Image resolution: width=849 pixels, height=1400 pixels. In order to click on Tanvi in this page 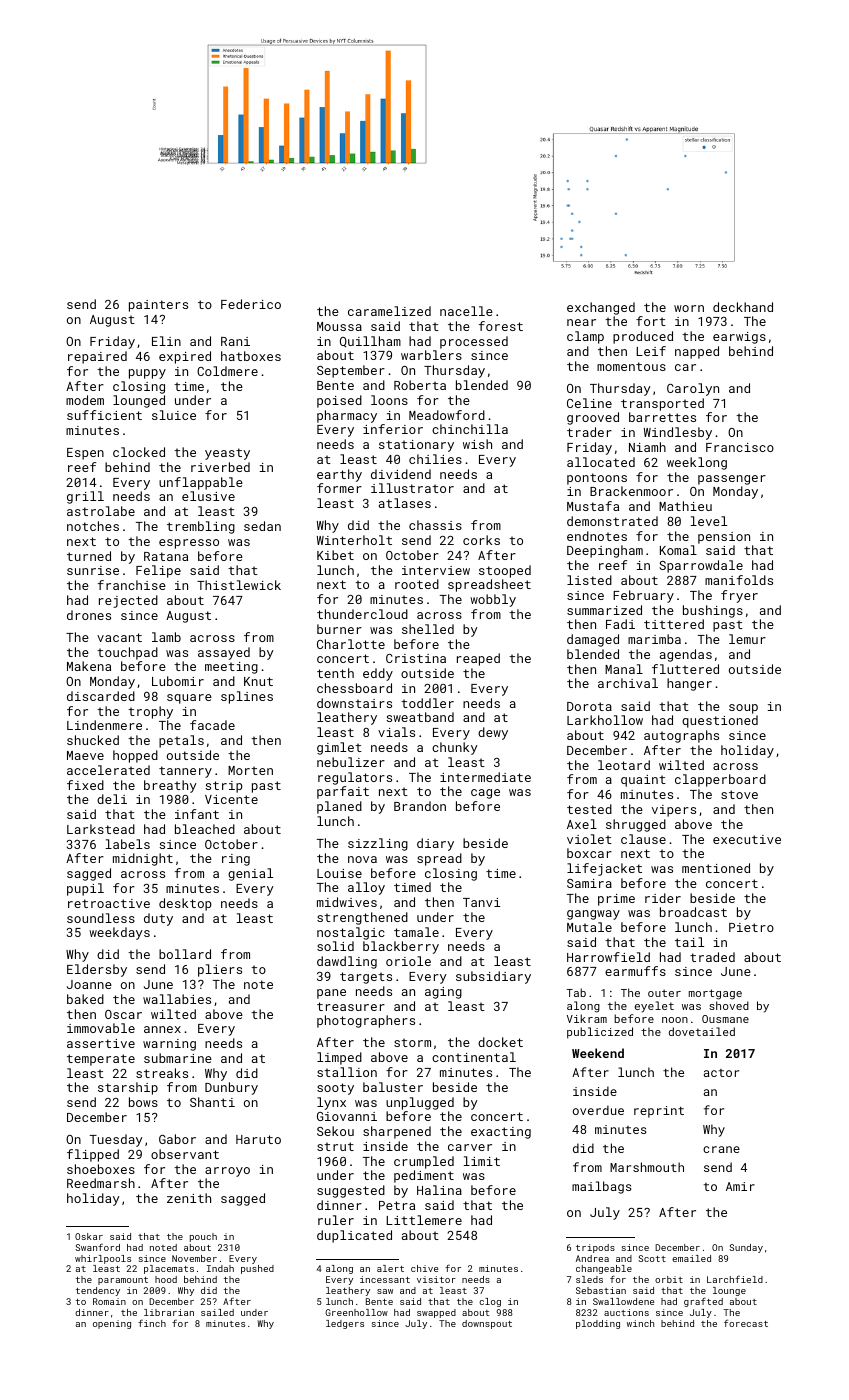, I will do `click(481, 902)`.
